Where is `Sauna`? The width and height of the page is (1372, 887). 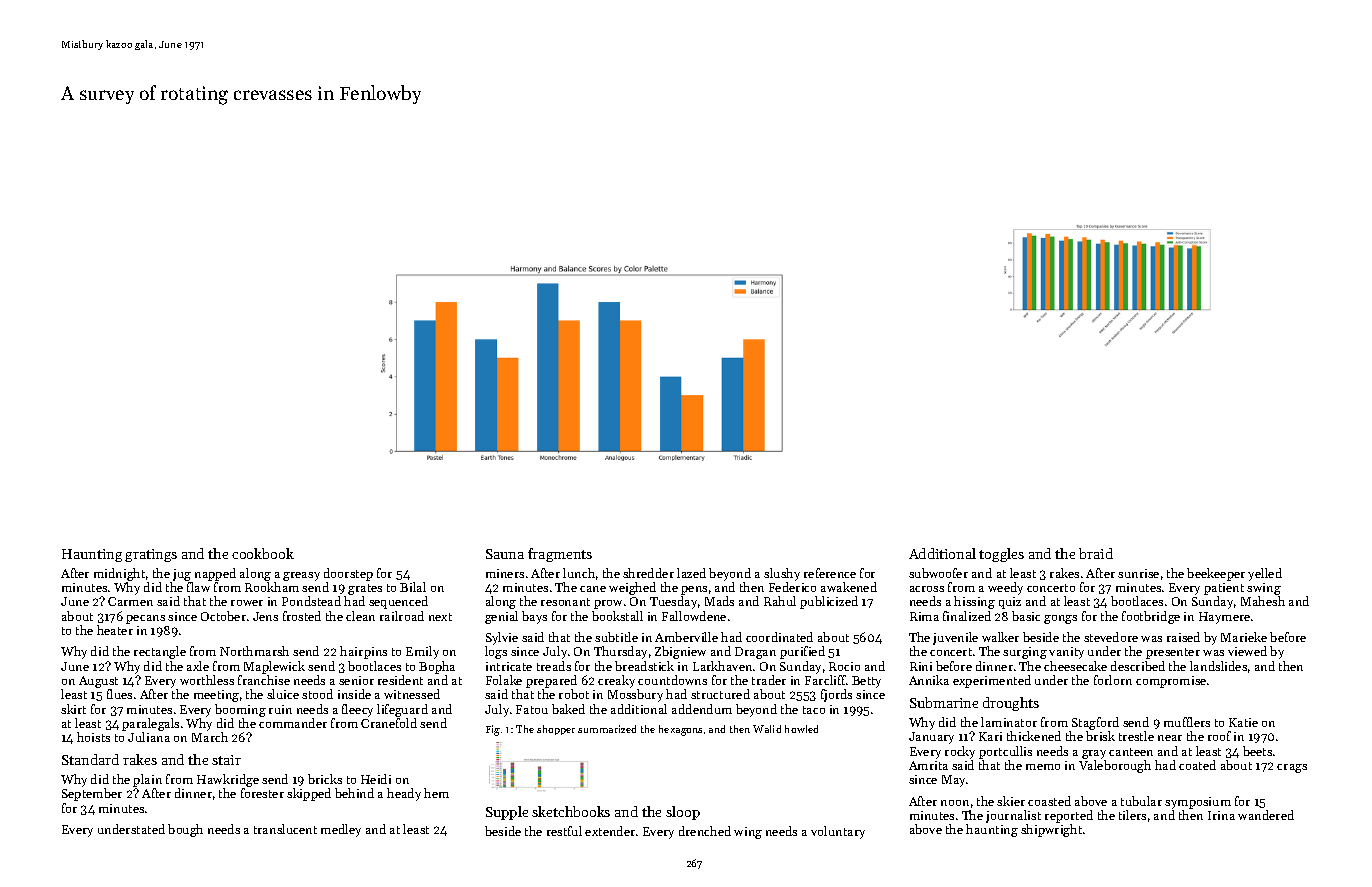 Sauna is located at coordinates (505, 554).
